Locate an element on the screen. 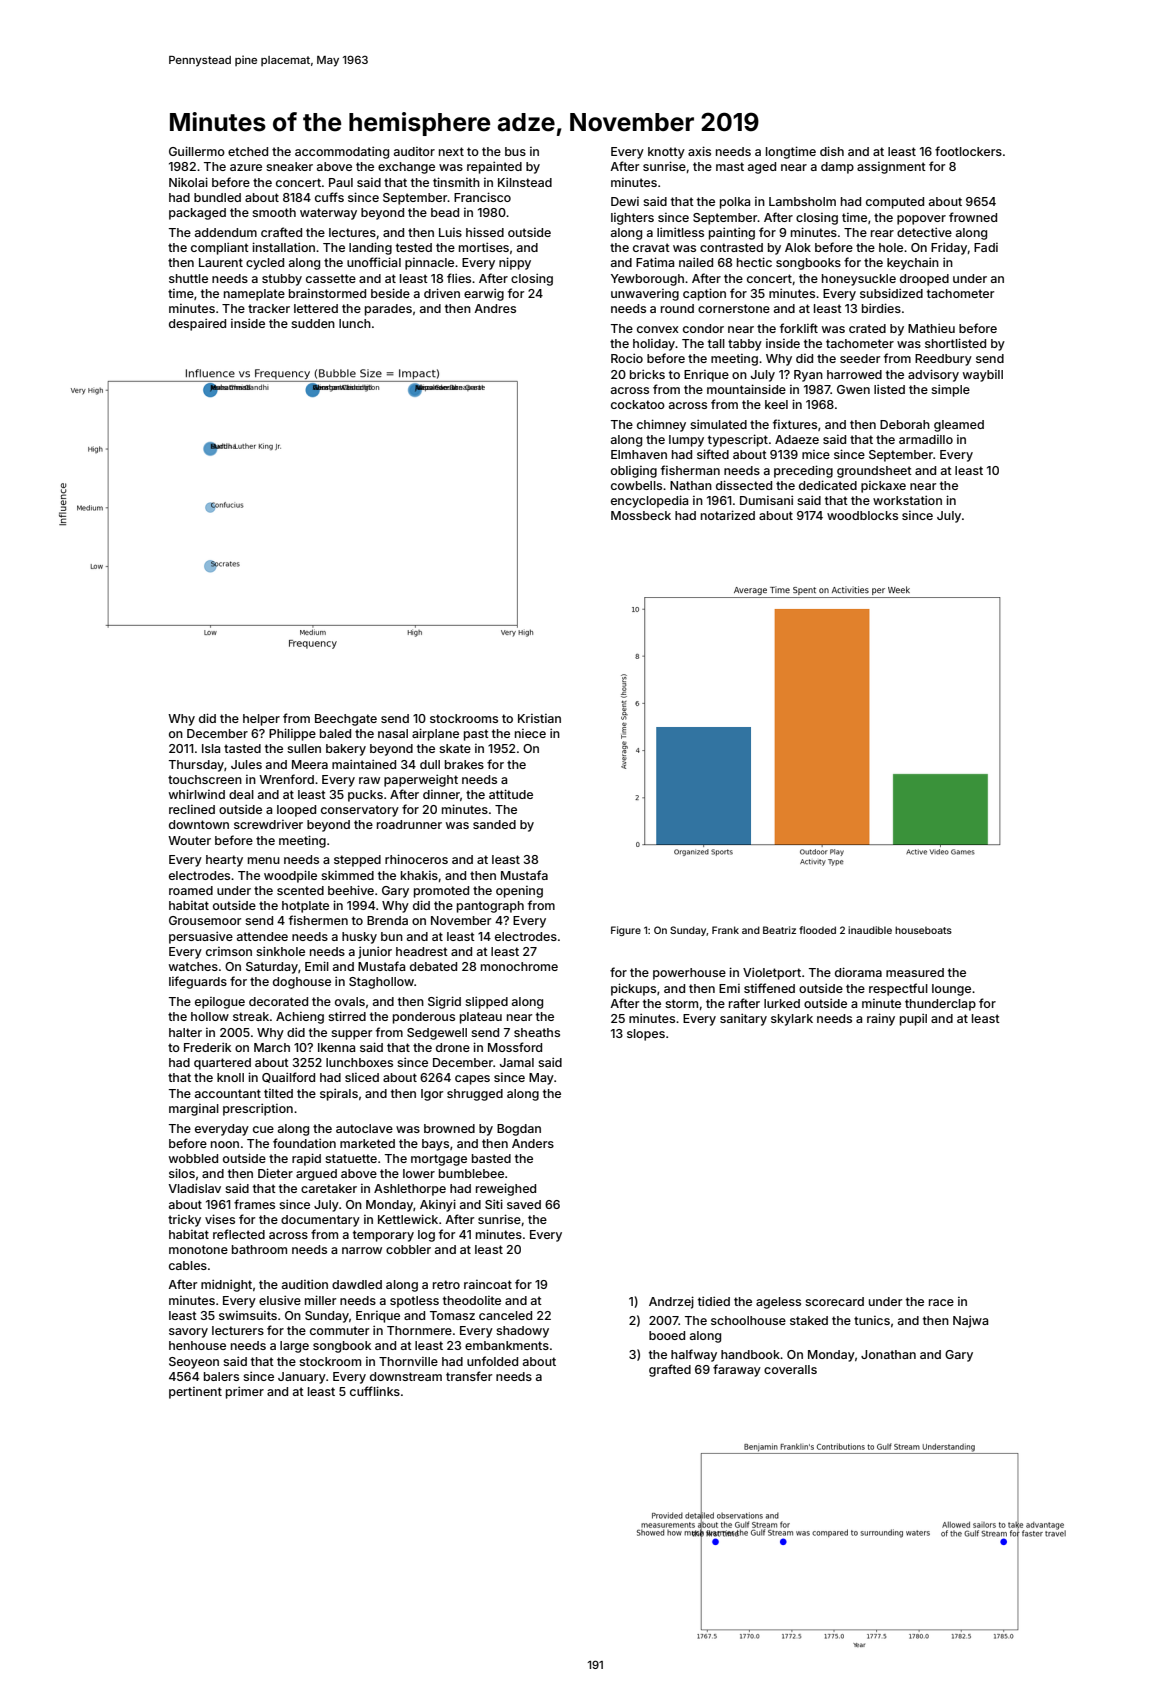  sudden is located at coordinates (313, 323).
